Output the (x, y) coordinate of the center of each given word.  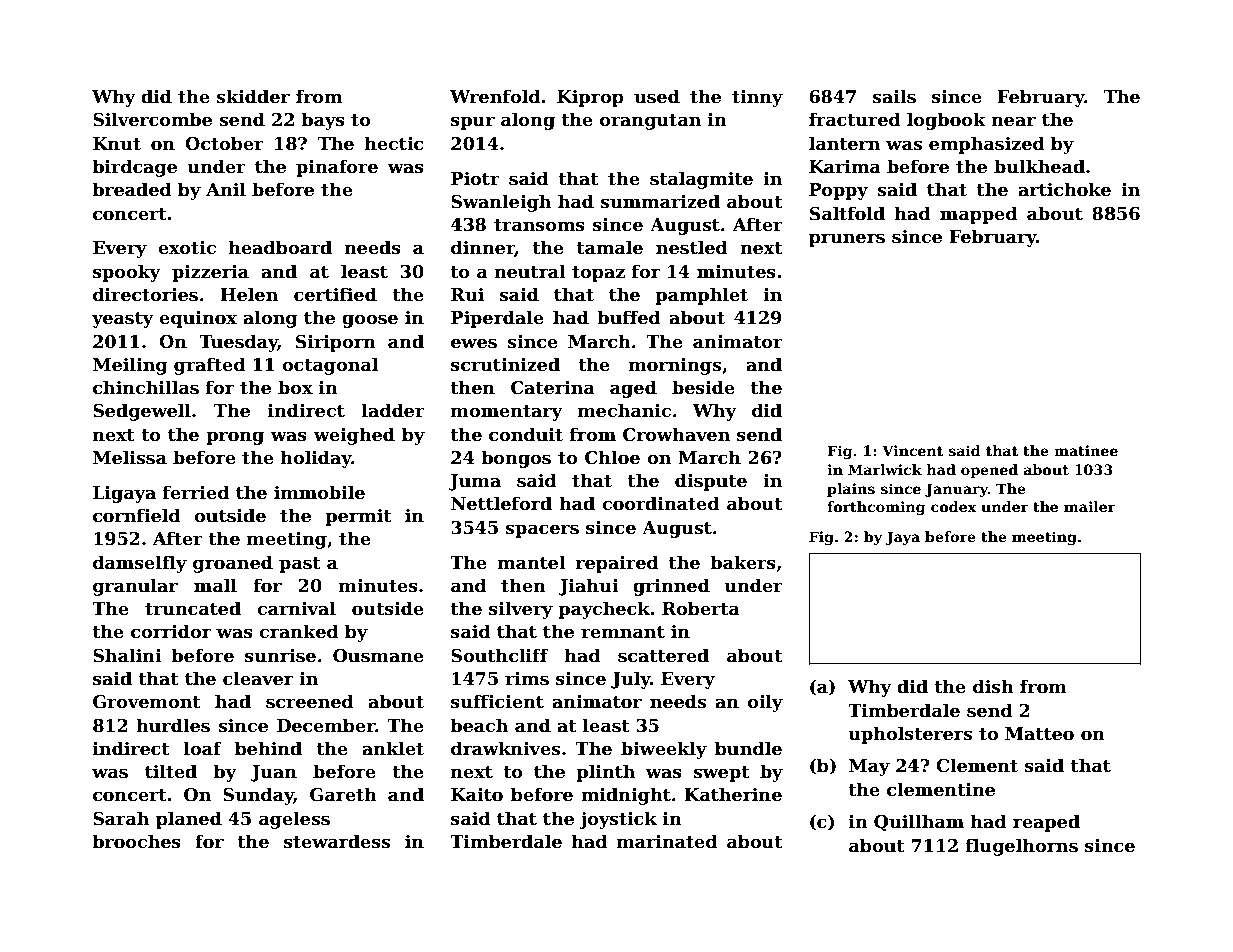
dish (993, 686)
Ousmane (378, 656)
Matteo (1039, 734)
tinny (757, 98)
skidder (253, 96)
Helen (249, 294)
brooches (136, 841)
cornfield (137, 515)
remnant (623, 632)
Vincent (912, 450)
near (1013, 121)
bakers (743, 562)
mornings (675, 366)
